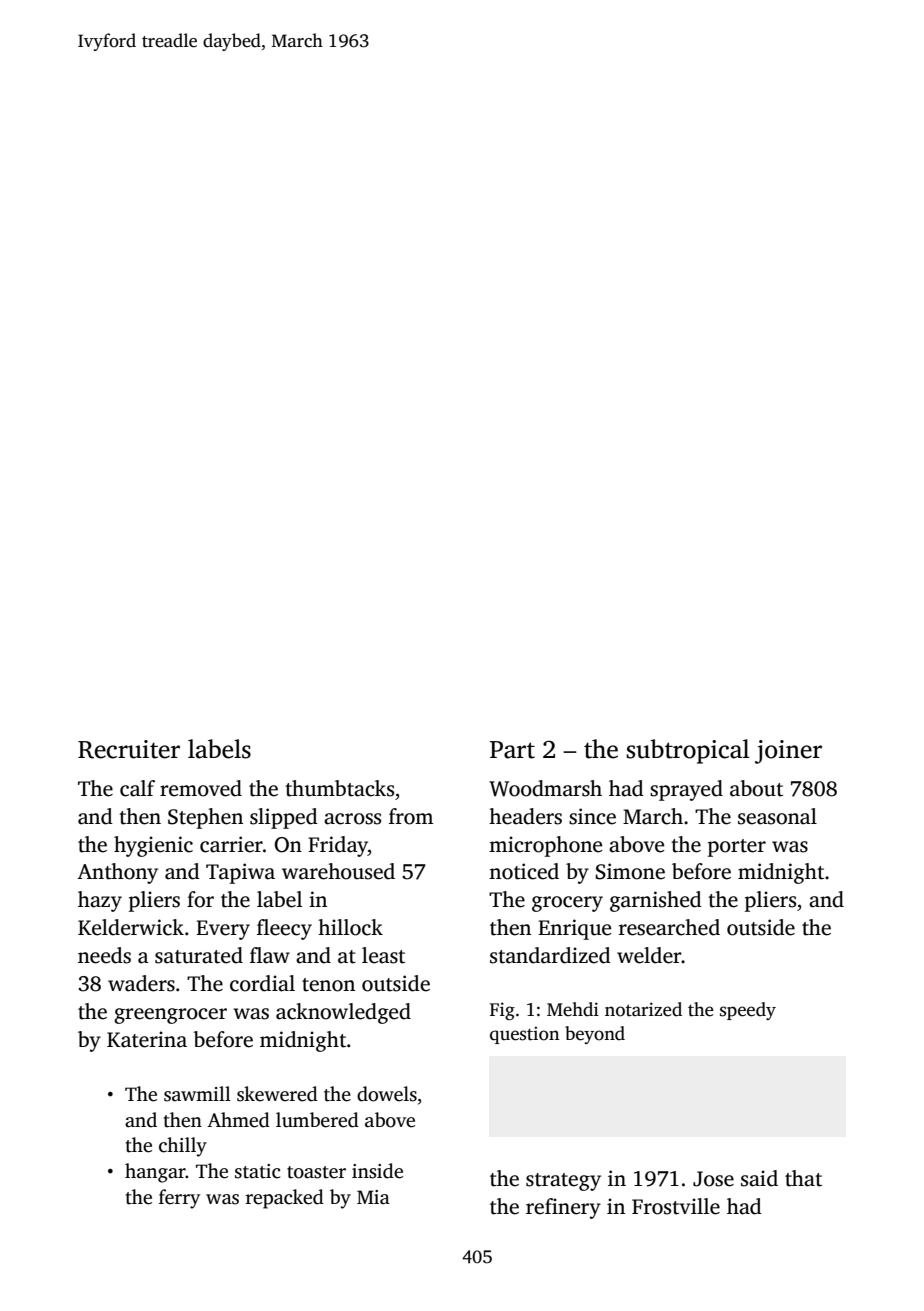 The height and width of the image is (1311, 924). I want to click on dowels, so click(387, 1094).
